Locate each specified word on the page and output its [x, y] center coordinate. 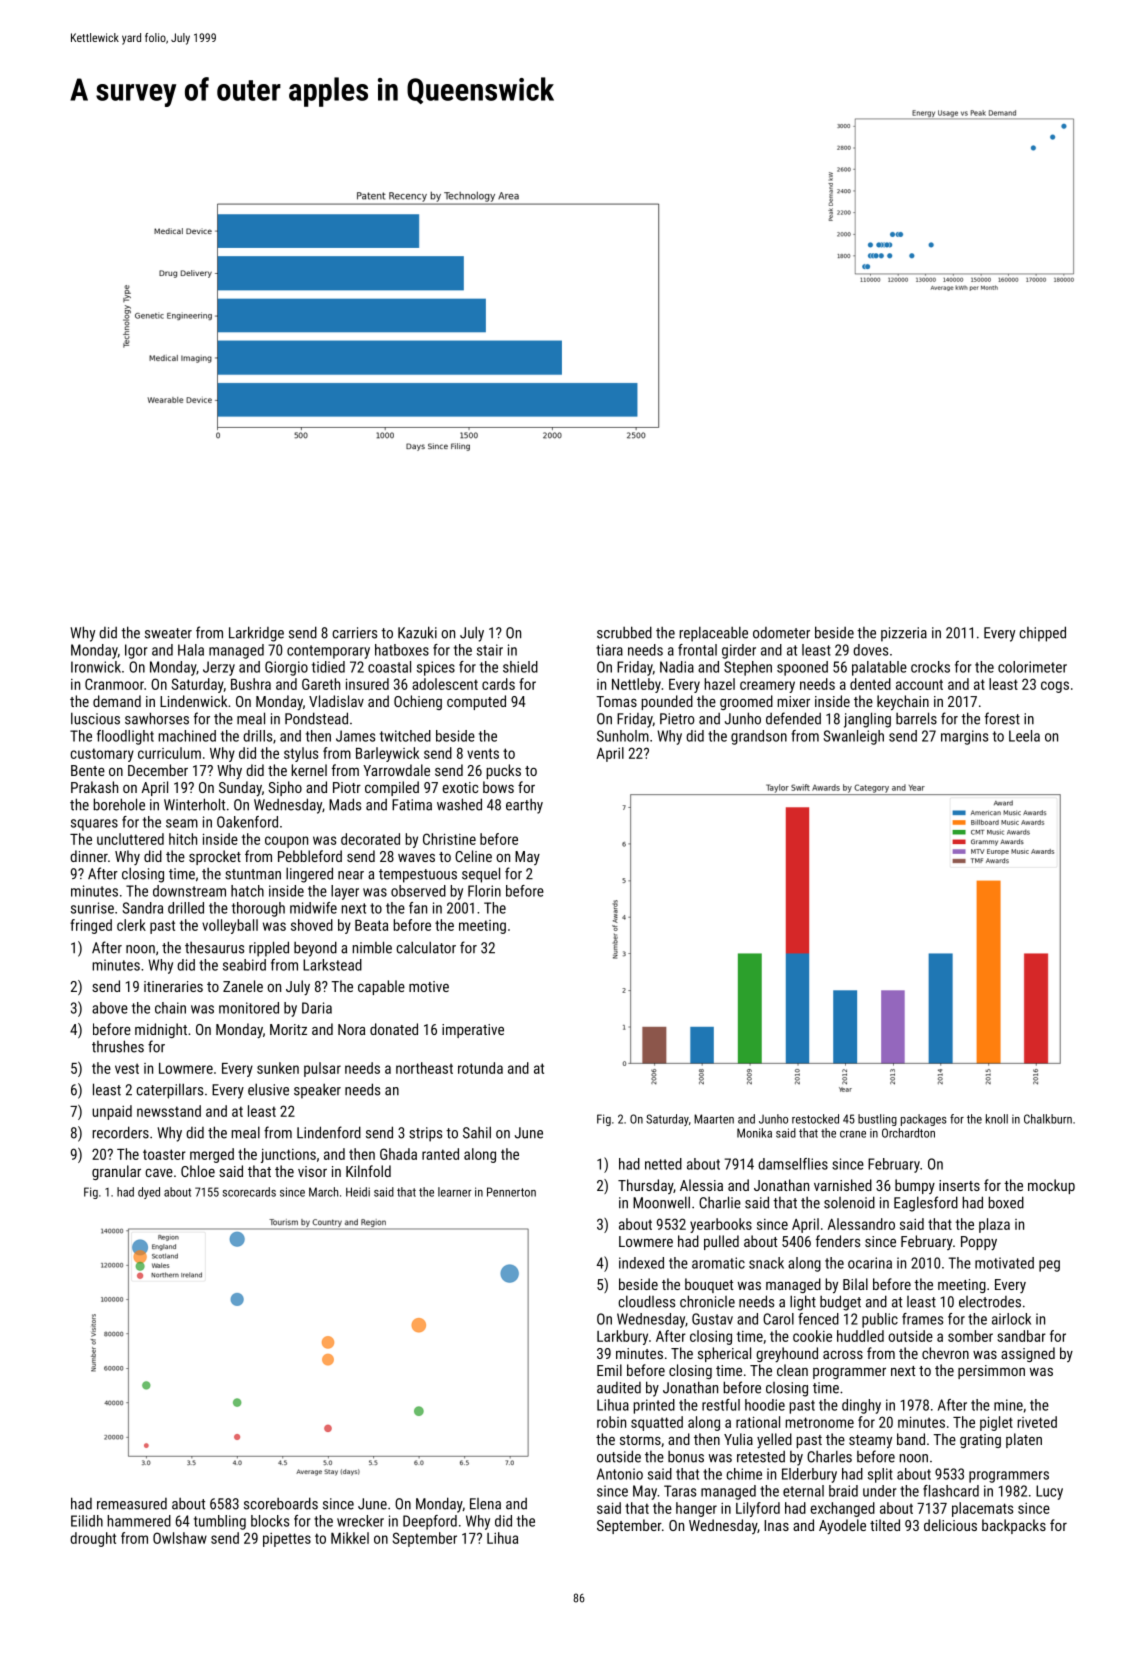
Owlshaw [180, 1538]
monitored [249, 1008]
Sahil [477, 1132]
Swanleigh [854, 737]
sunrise [92, 908]
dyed [149, 1193]
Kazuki [417, 632]
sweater [168, 633]
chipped [1042, 634]
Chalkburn [1048, 1119]
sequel [481, 875]
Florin [484, 891]
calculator [426, 947]
